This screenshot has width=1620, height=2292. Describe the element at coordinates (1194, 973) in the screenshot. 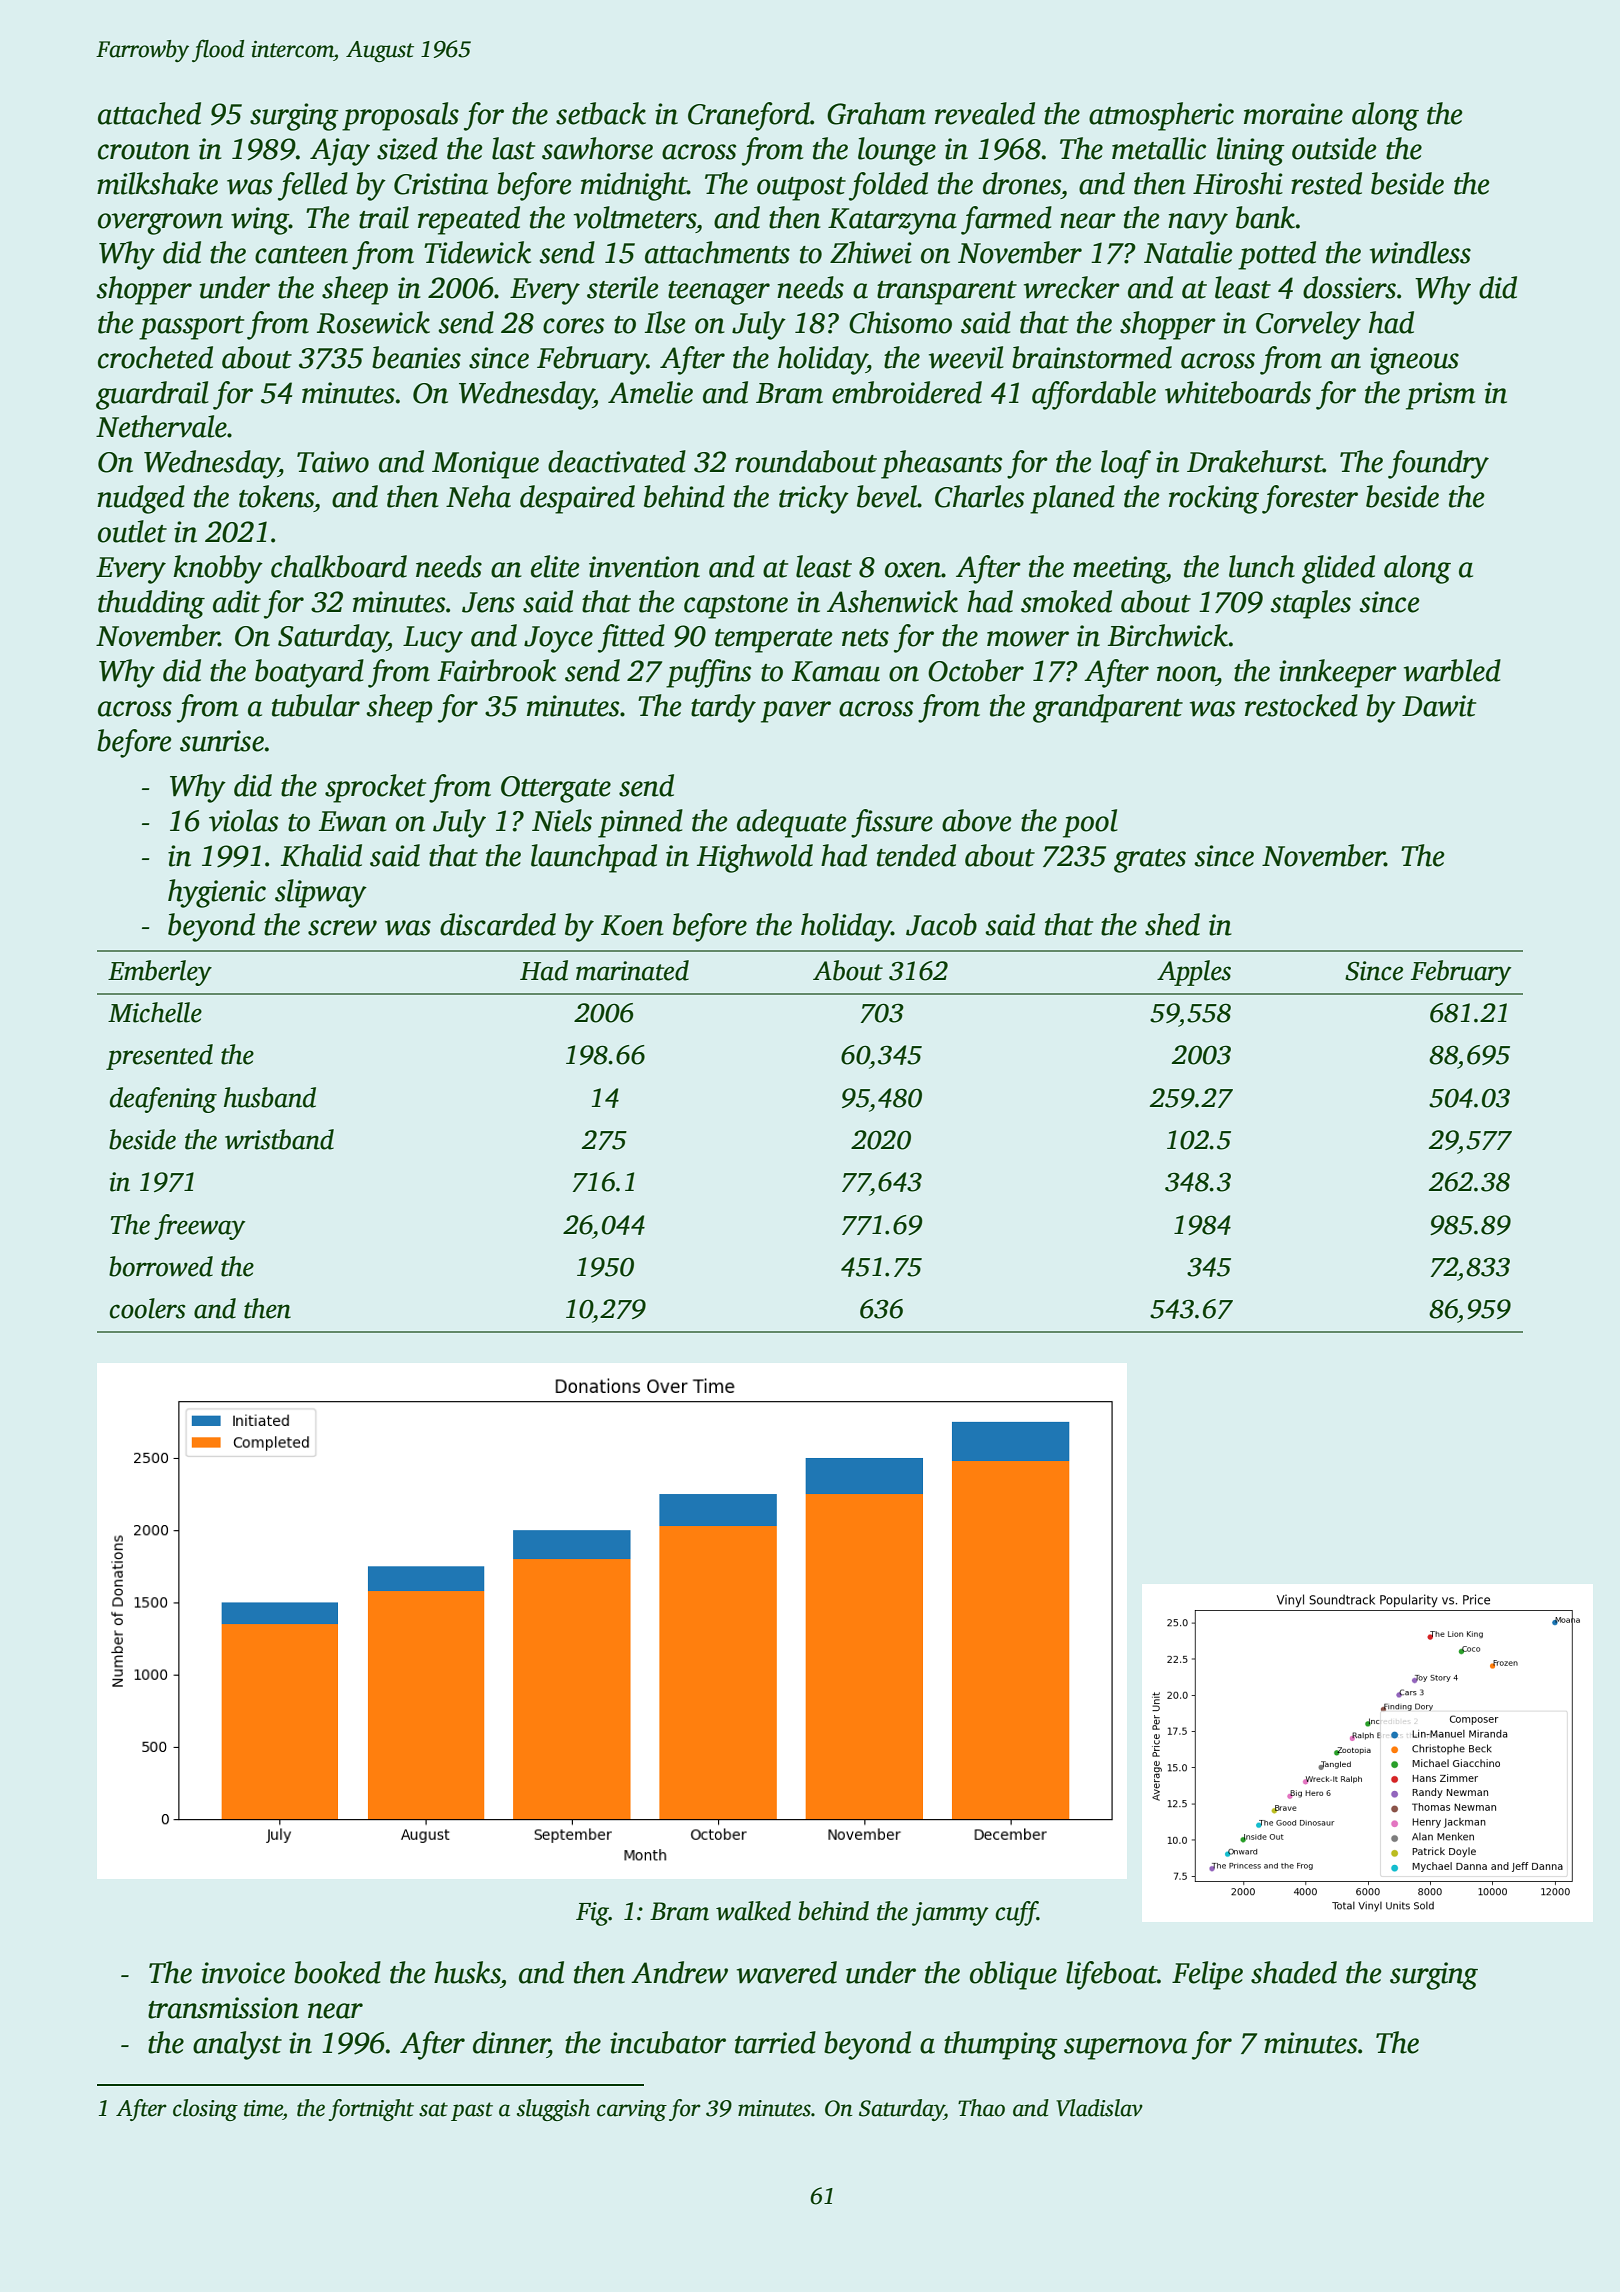

I see `Apples` at that location.
